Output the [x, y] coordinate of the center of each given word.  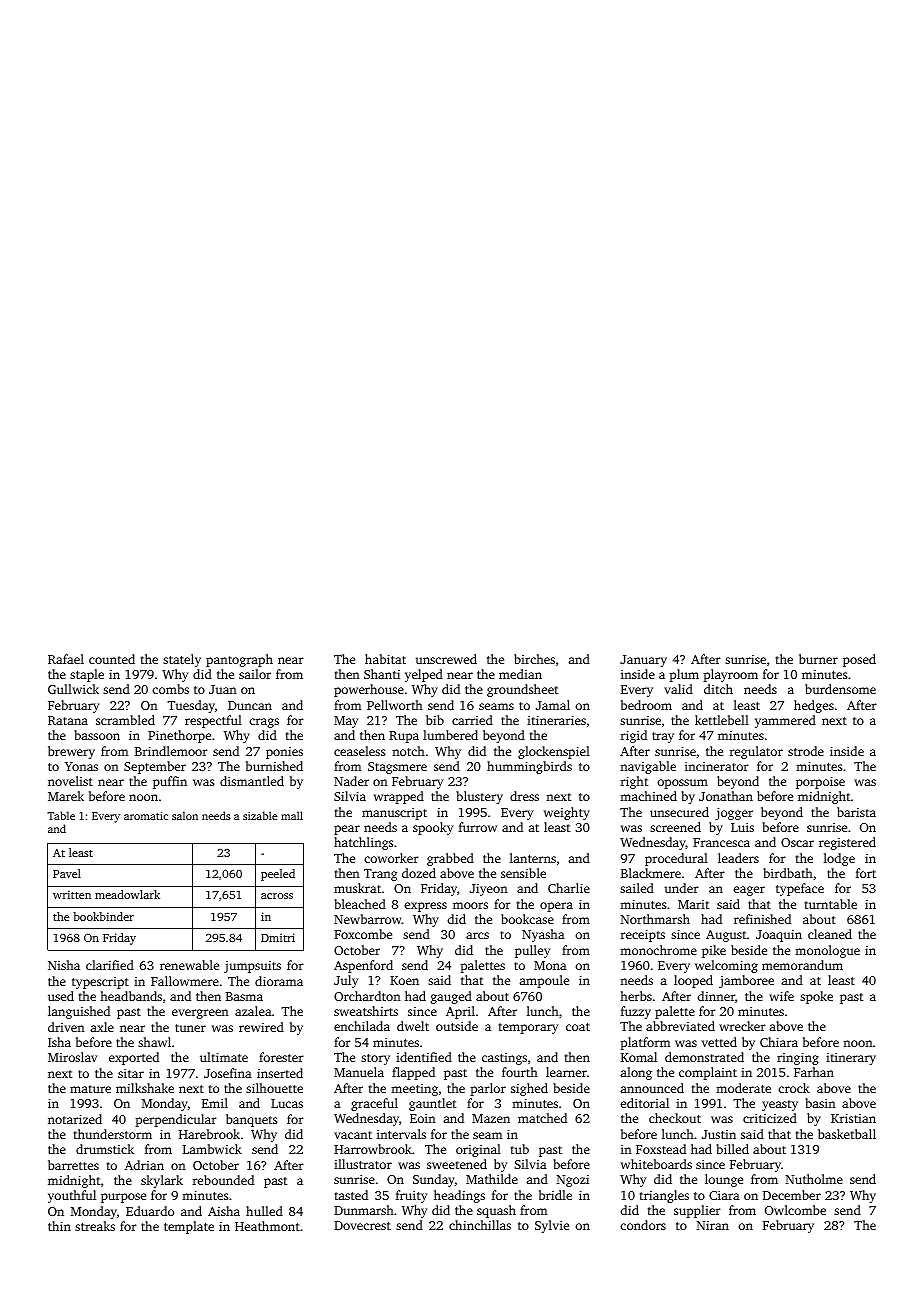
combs [170, 689]
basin [820, 1103]
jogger [734, 814]
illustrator [363, 1164]
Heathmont [267, 1226]
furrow [478, 827]
